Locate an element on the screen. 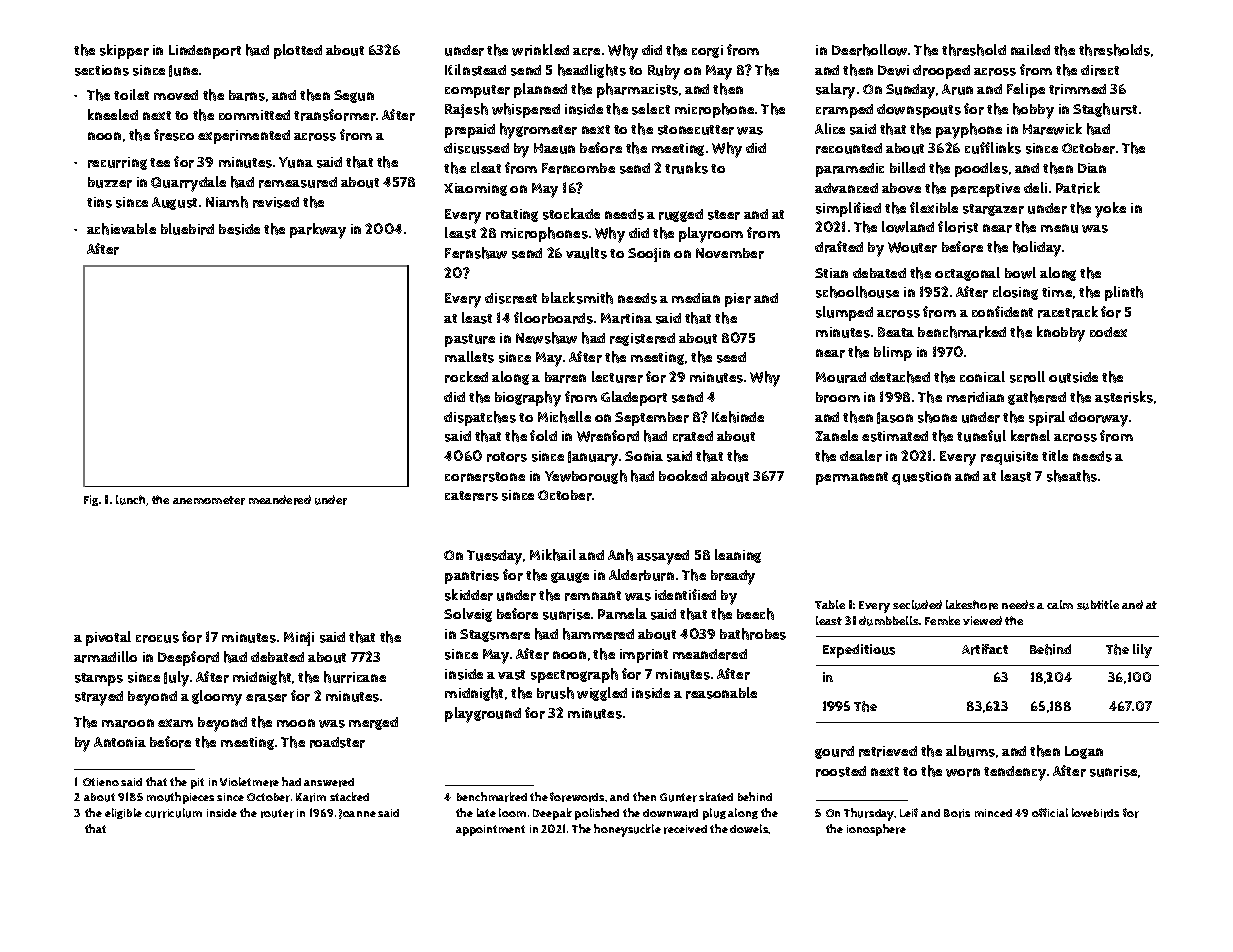 Image resolution: width=1233 pixels, height=952 pixels. lily is located at coordinates (1142, 651).
